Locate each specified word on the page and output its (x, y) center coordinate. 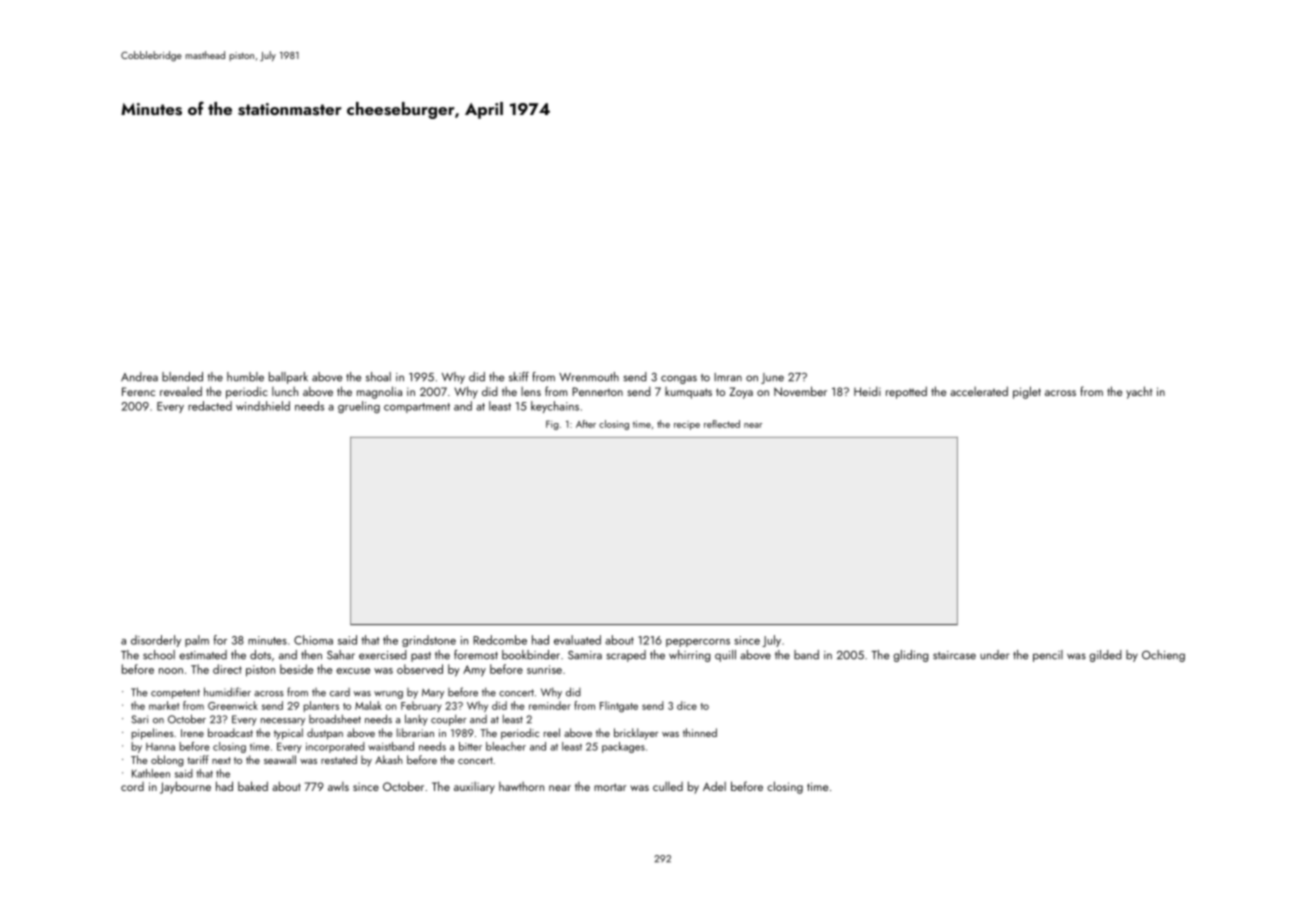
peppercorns (698, 643)
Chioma (313, 640)
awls (338, 786)
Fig (552, 425)
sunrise (544, 669)
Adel (714, 786)
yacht (1139, 392)
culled (668, 786)
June (772, 378)
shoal (378, 377)
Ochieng (1163, 656)
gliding (911, 656)
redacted (210, 406)
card (340, 692)
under (994, 655)
